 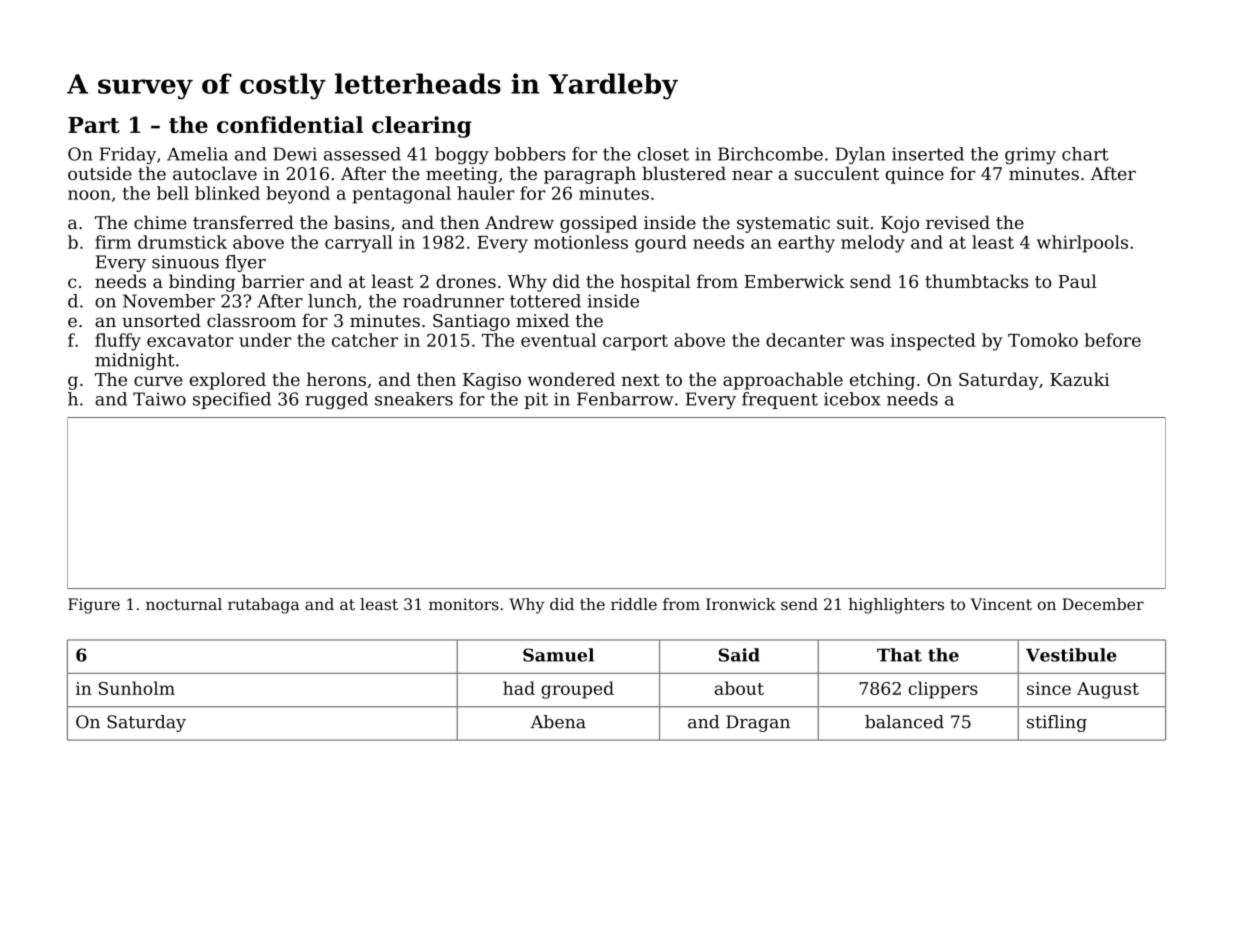 What do you see at coordinates (896, 606) in the screenshot?
I see `highlighters` at bounding box center [896, 606].
